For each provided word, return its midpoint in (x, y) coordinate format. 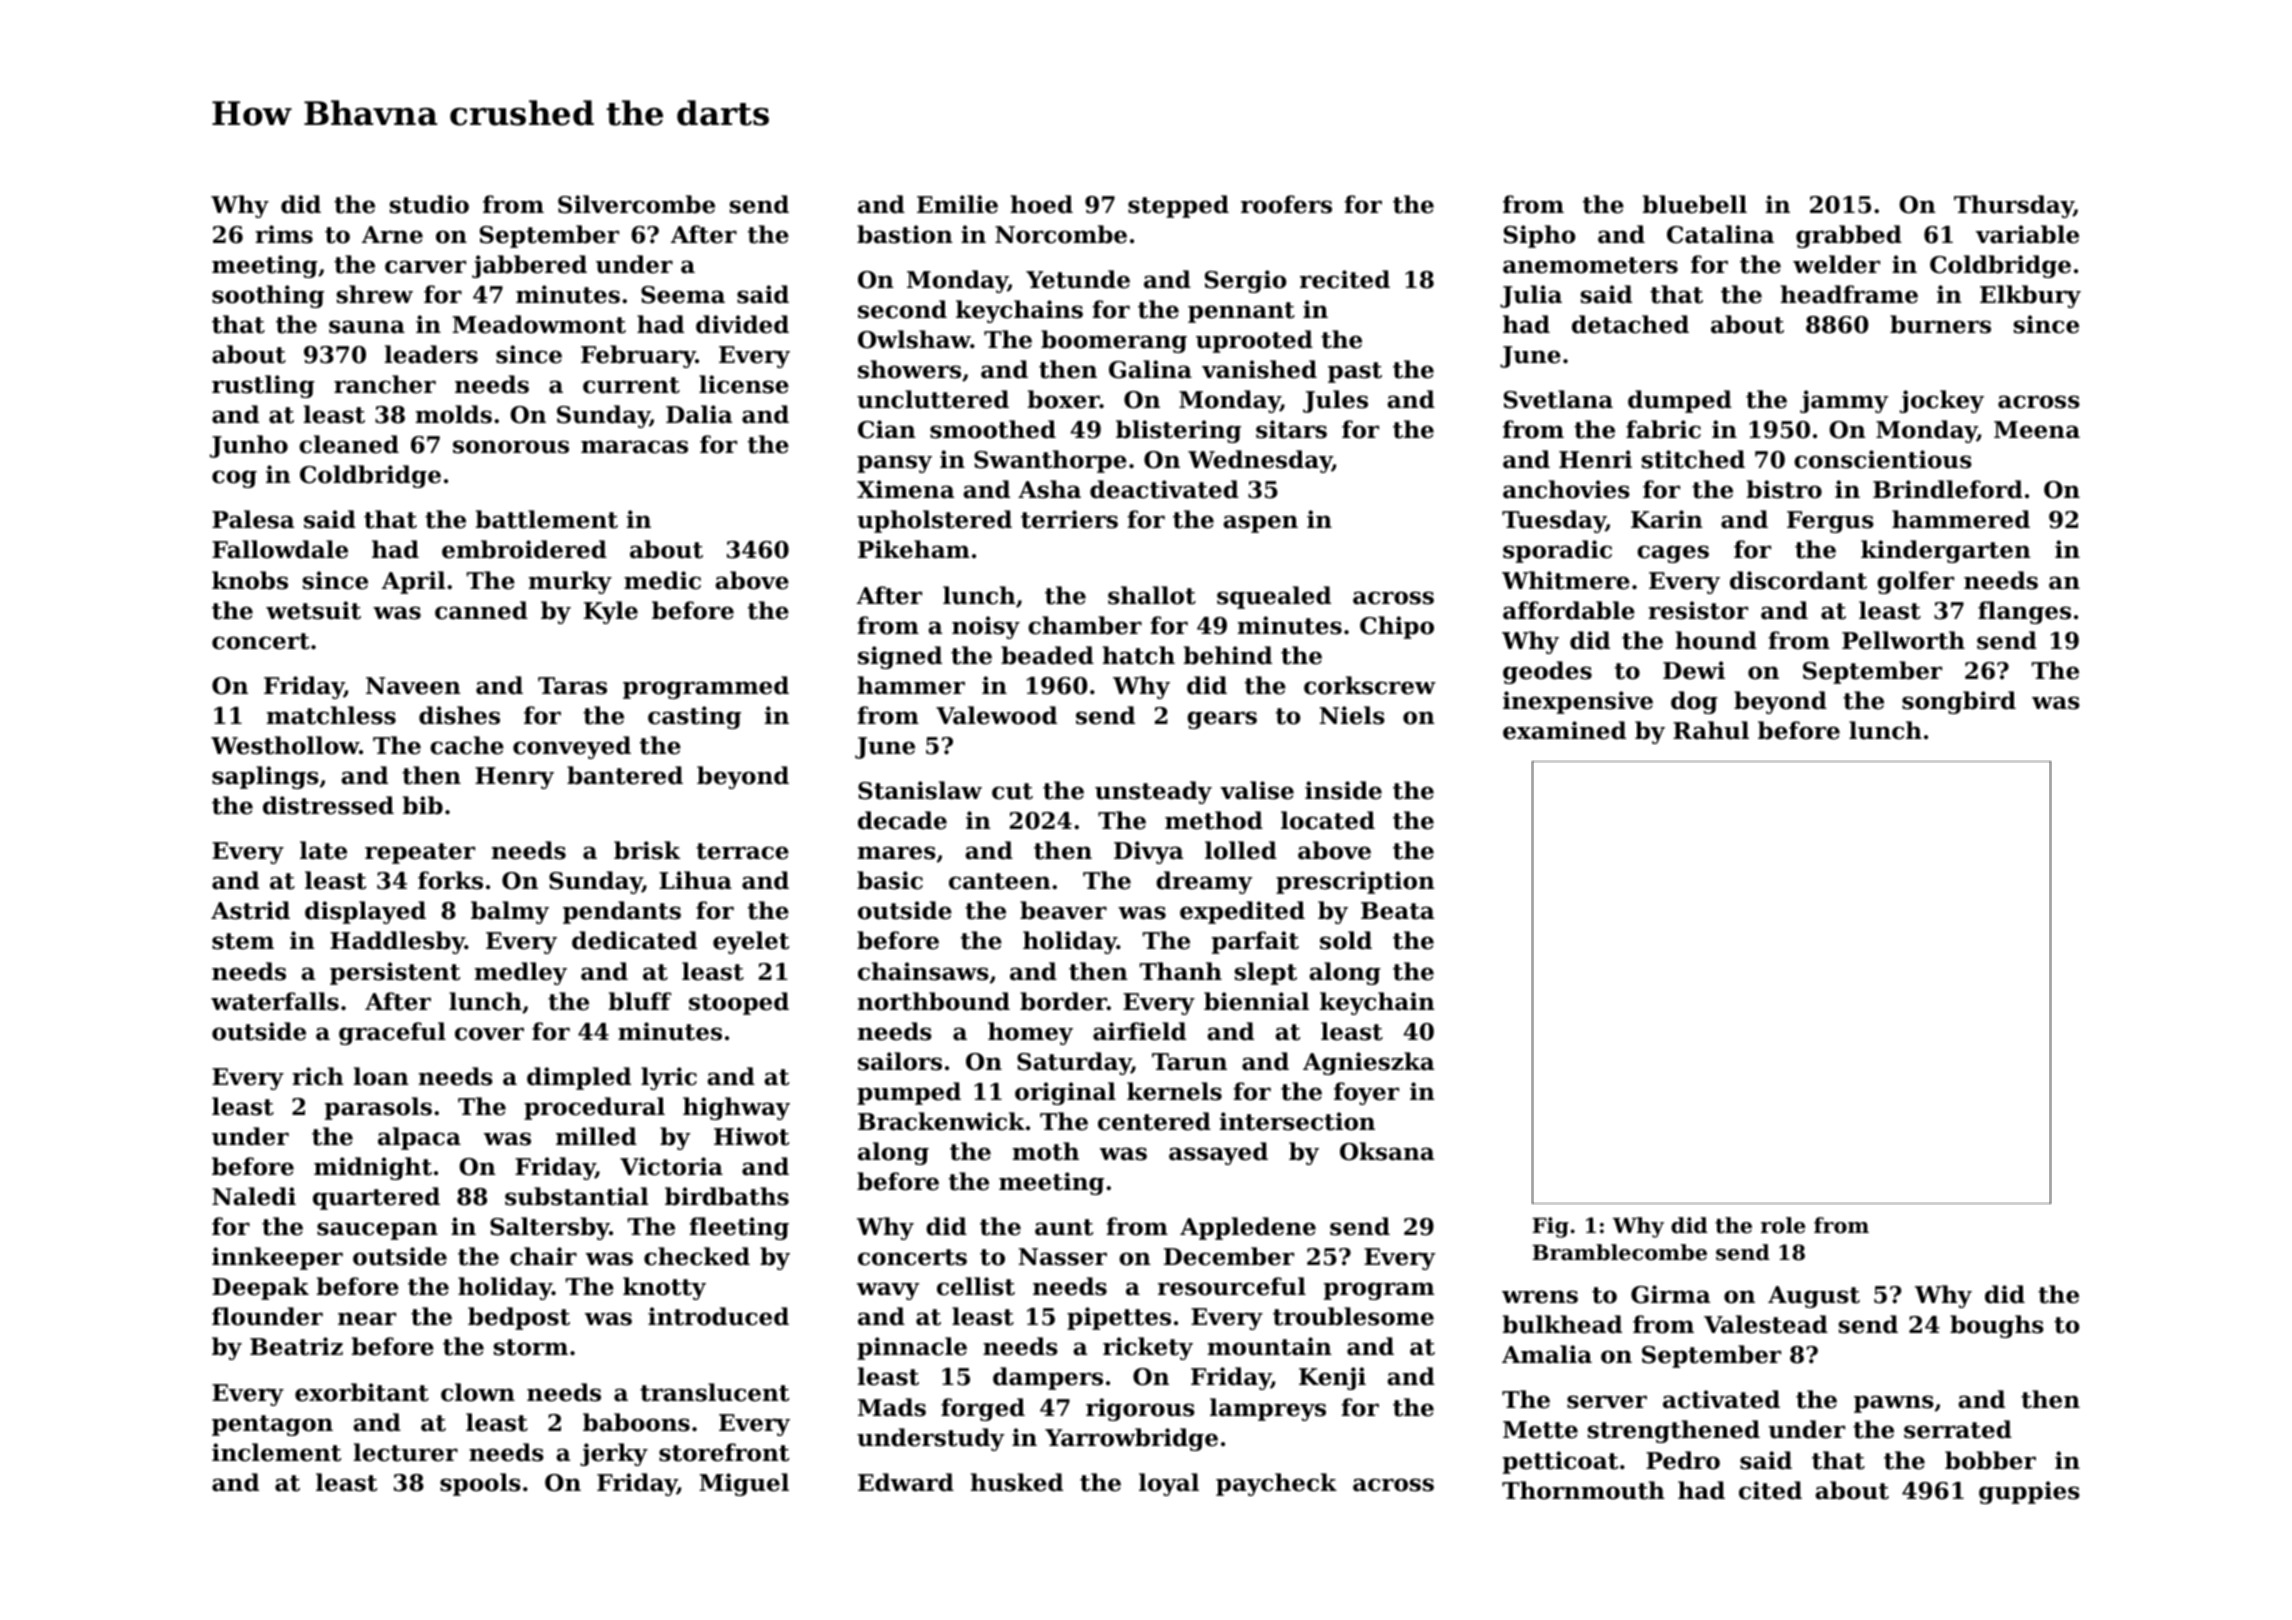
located (1328, 820)
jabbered (529, 266)
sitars (1291, 429)
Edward (906, 1482)
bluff (640, 1001)
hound (1716, 640)
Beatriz (296, 1346)
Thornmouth (1583, 1490)
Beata (1397, 911)
